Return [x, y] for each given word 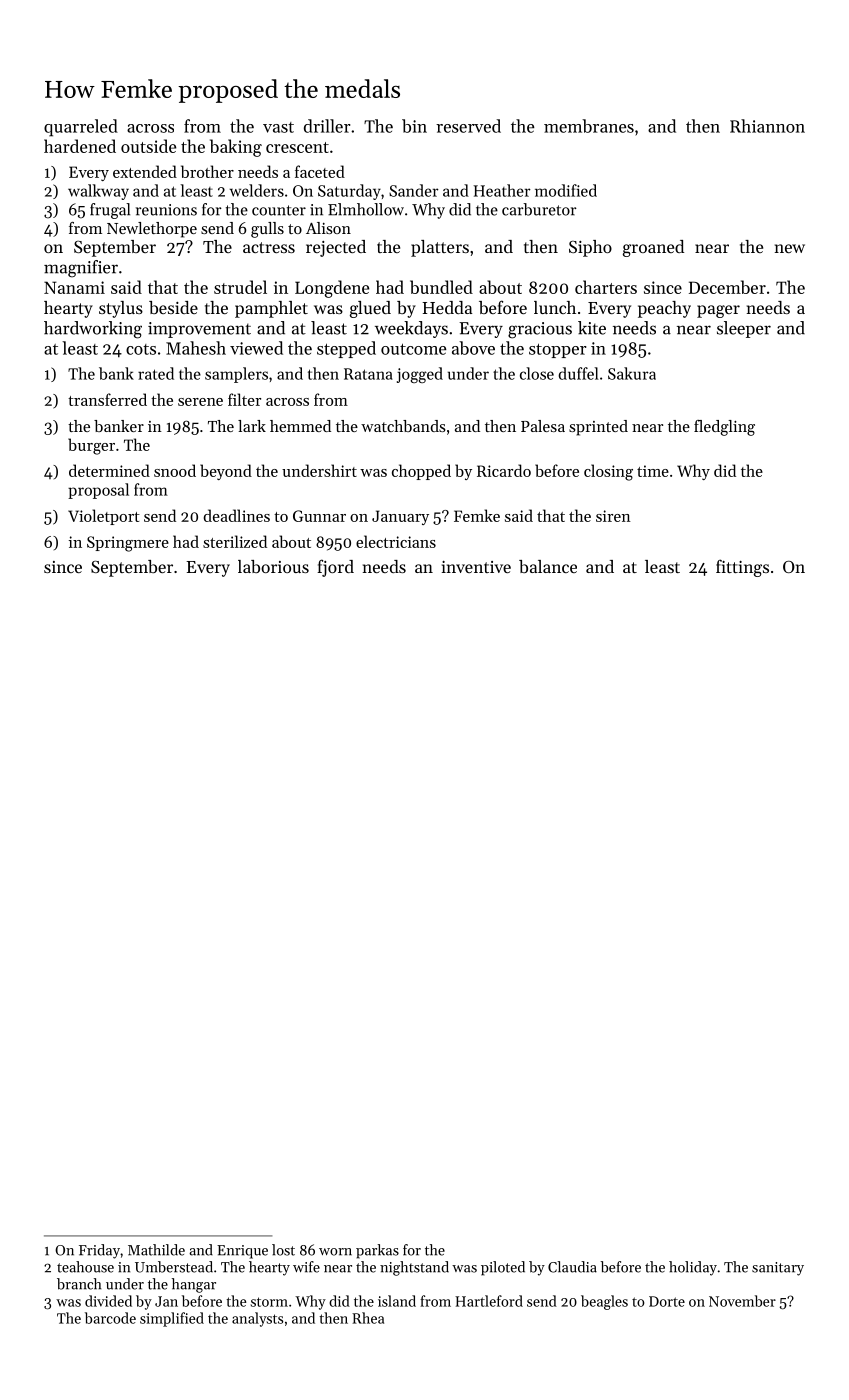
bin [414, 126]
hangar [194, 1285]
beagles [604, 1302]
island [397, 1301]
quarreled [81, 128]
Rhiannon [767, 126]
